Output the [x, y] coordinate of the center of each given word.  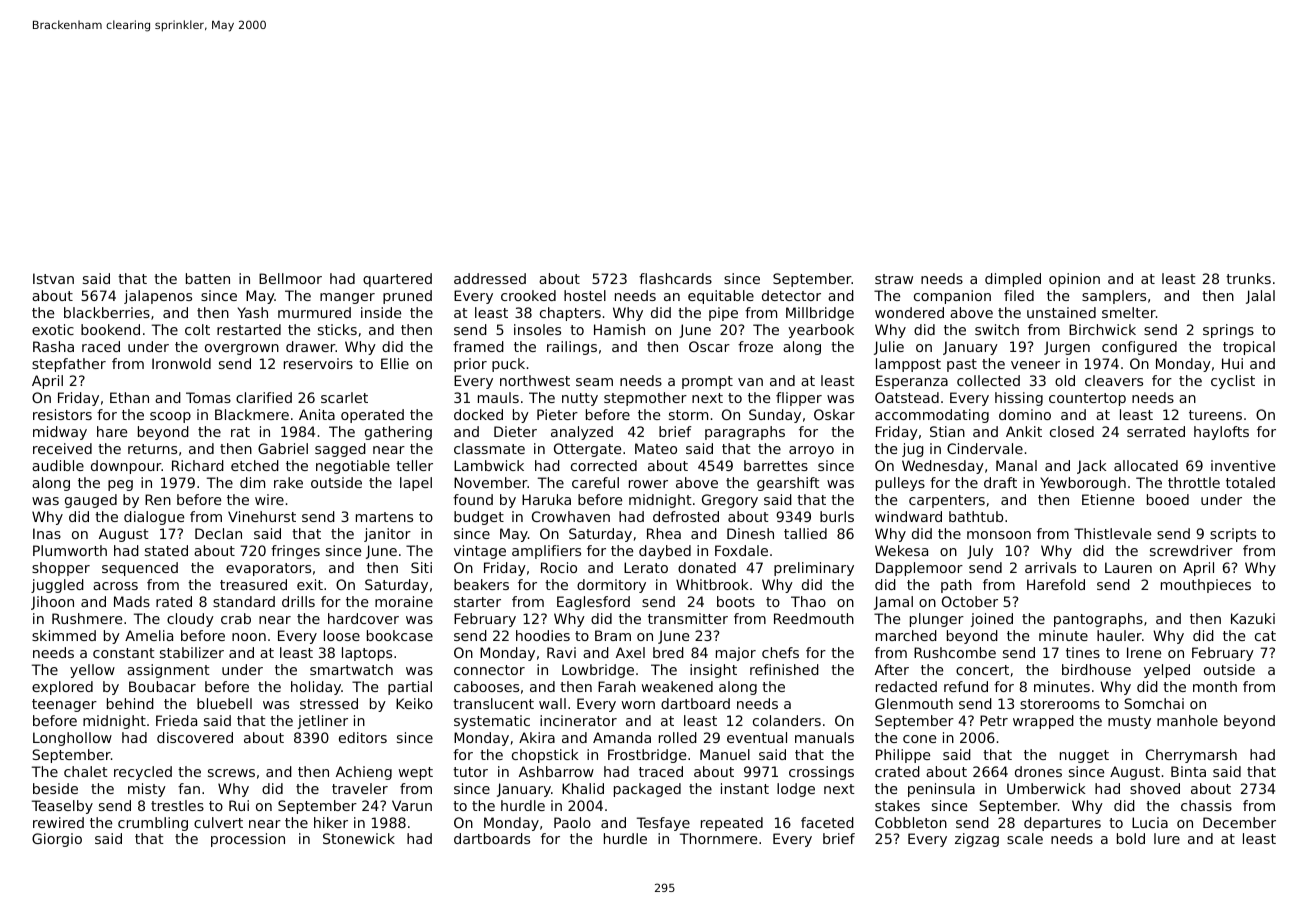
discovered [195, 737]
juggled [57, 586]
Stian [947, 431]
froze [755, 346]
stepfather [69, 365]
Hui [1232, 363]
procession [248, 840]
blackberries [107, 312]
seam [594, 382]
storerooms [1060, 704]
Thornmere [718, 838]
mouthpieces [1206, 586]
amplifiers [546, 552]
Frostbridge [647, 756]
